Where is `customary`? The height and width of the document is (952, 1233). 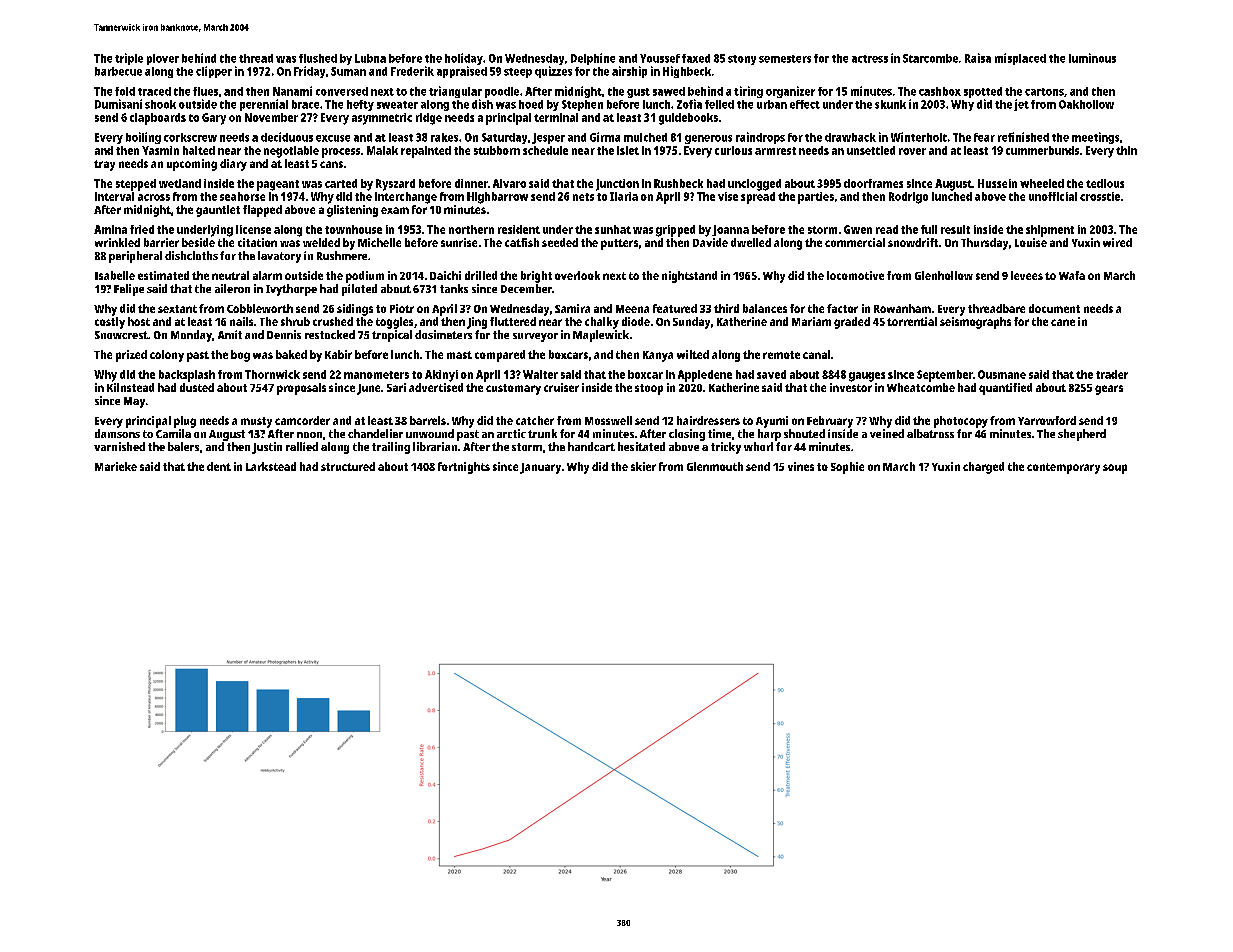
customary is located at coordinates (513, 389).
